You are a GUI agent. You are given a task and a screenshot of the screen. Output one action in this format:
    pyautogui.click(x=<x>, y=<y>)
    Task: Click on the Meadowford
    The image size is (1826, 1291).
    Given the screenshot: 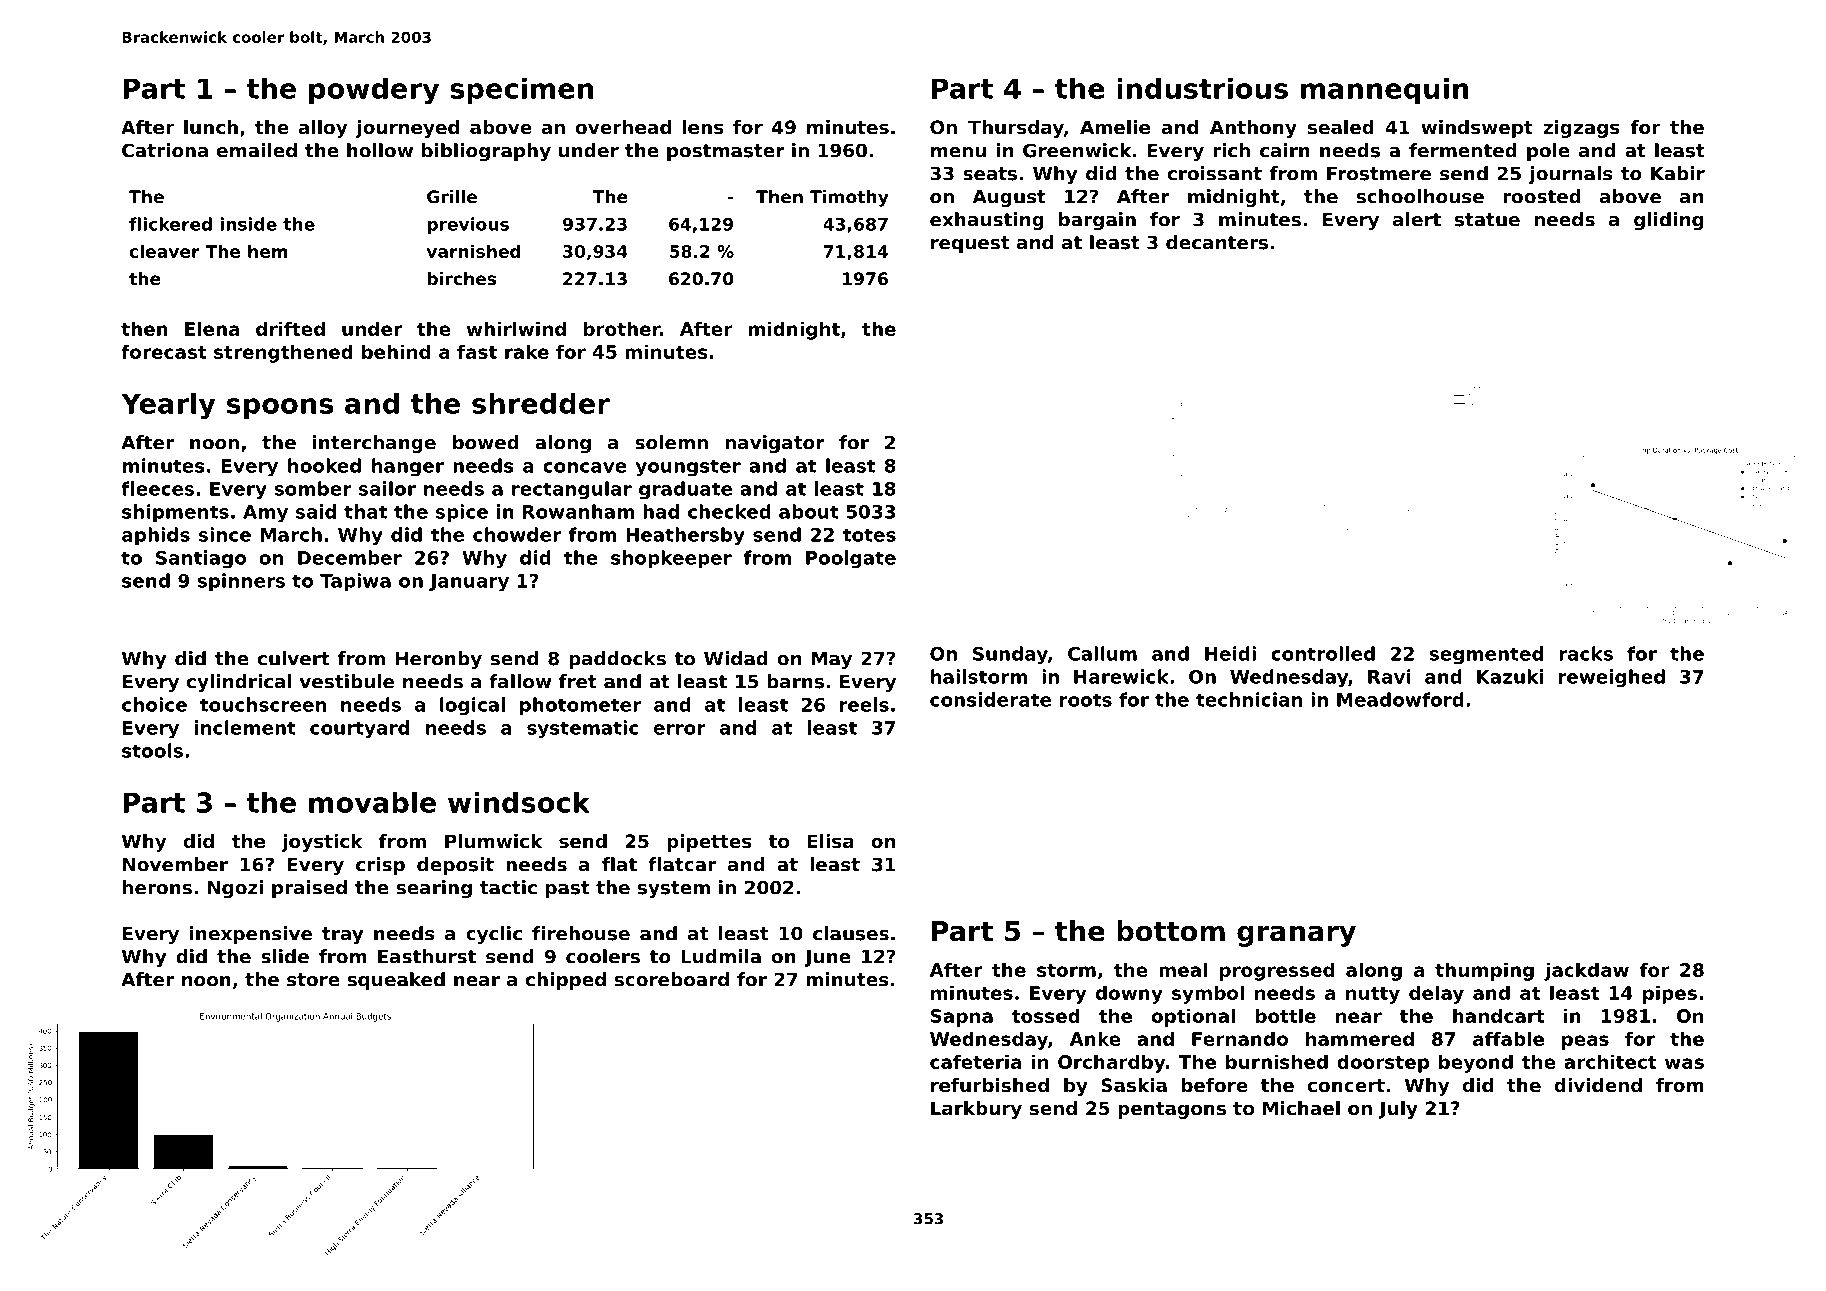 What is the action you would take?
    pyautogui.click(x=1400, y=699)
